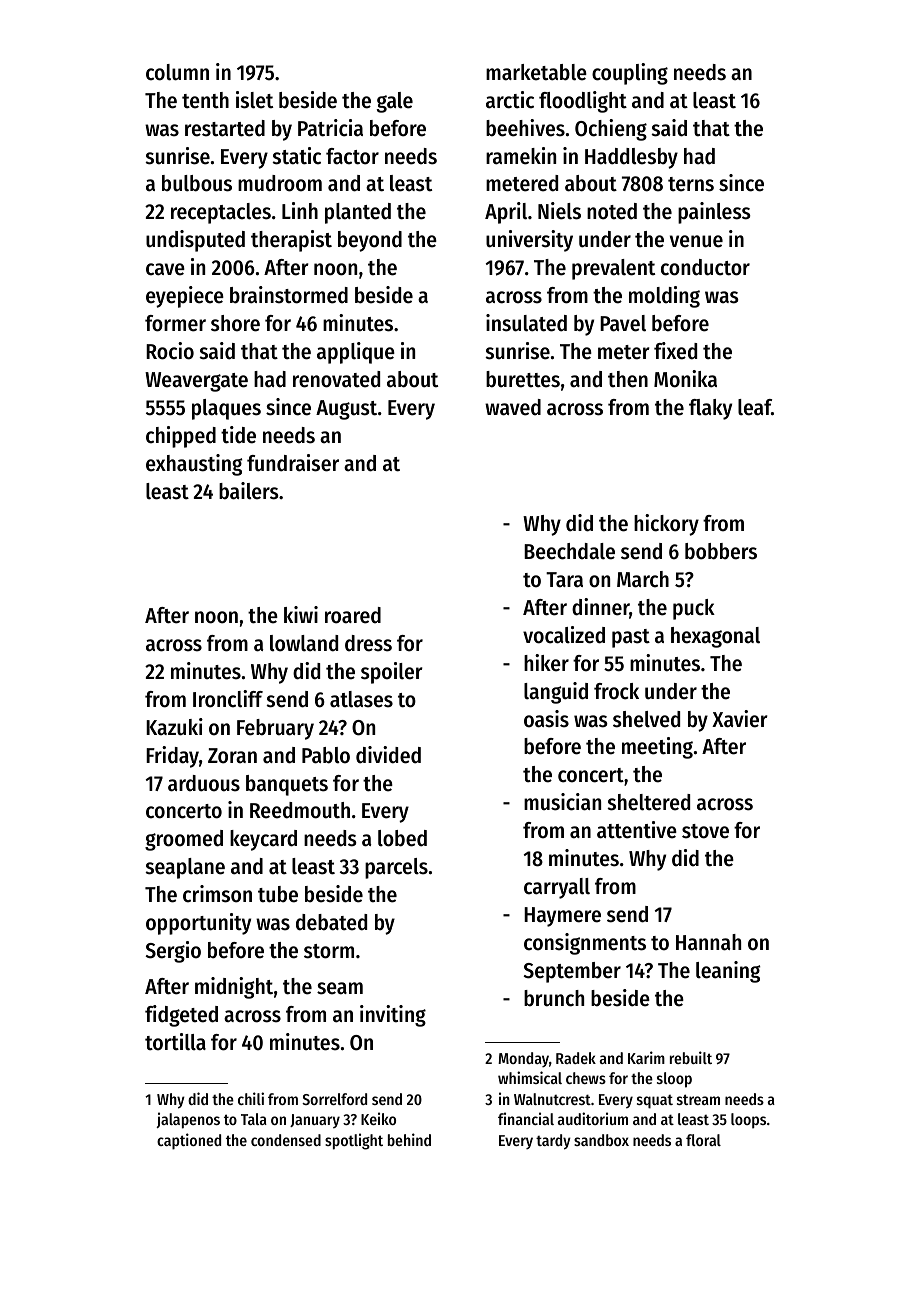 The height and width of the screenshot is (1311, 924). I want to click on leaf, so click(755, 407).
